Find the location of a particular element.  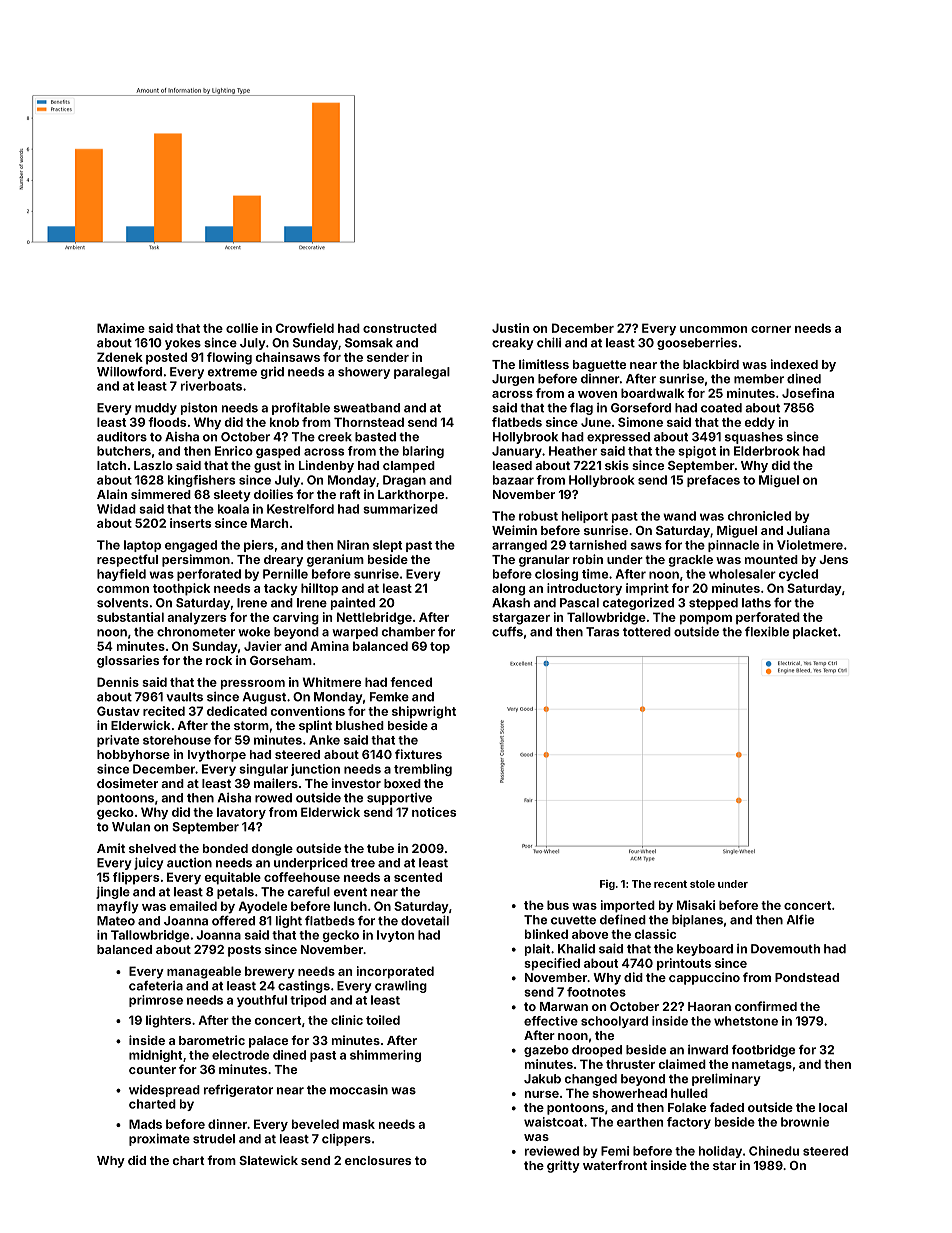

dedicated is located at coordinates (237, 711).
